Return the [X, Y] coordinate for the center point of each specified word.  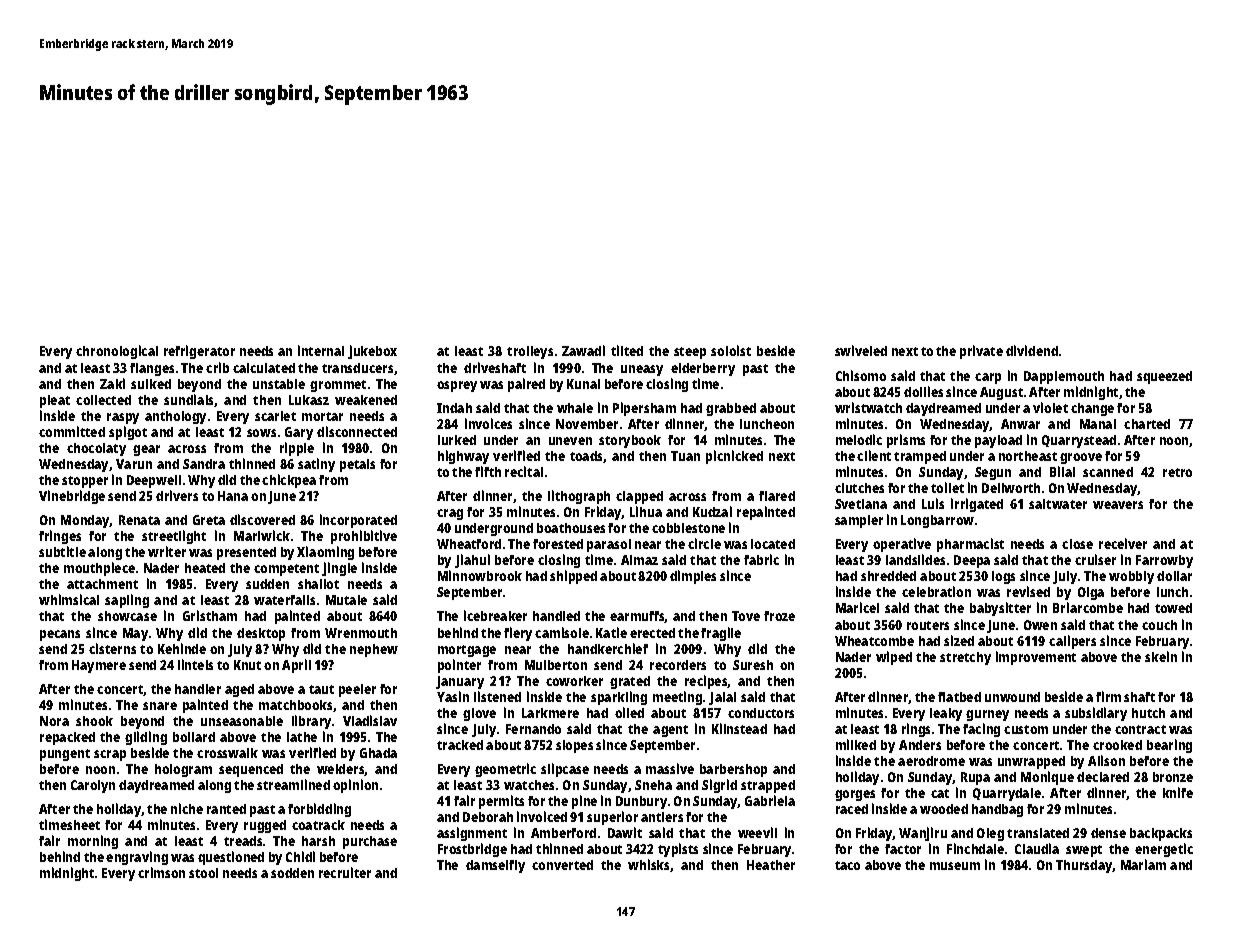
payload [998, 441]
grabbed [731, 409]
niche [187, 808]
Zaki [112, 383]
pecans [60, 635]
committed [72, 431]
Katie [611, 632]
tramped [920, 457]
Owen [1040, 625]
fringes [60, 537]
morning [93, 842]
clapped [639, 497]
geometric [505, 770]
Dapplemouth [1064, 377]
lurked [457, 440]
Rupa [975, 778]
